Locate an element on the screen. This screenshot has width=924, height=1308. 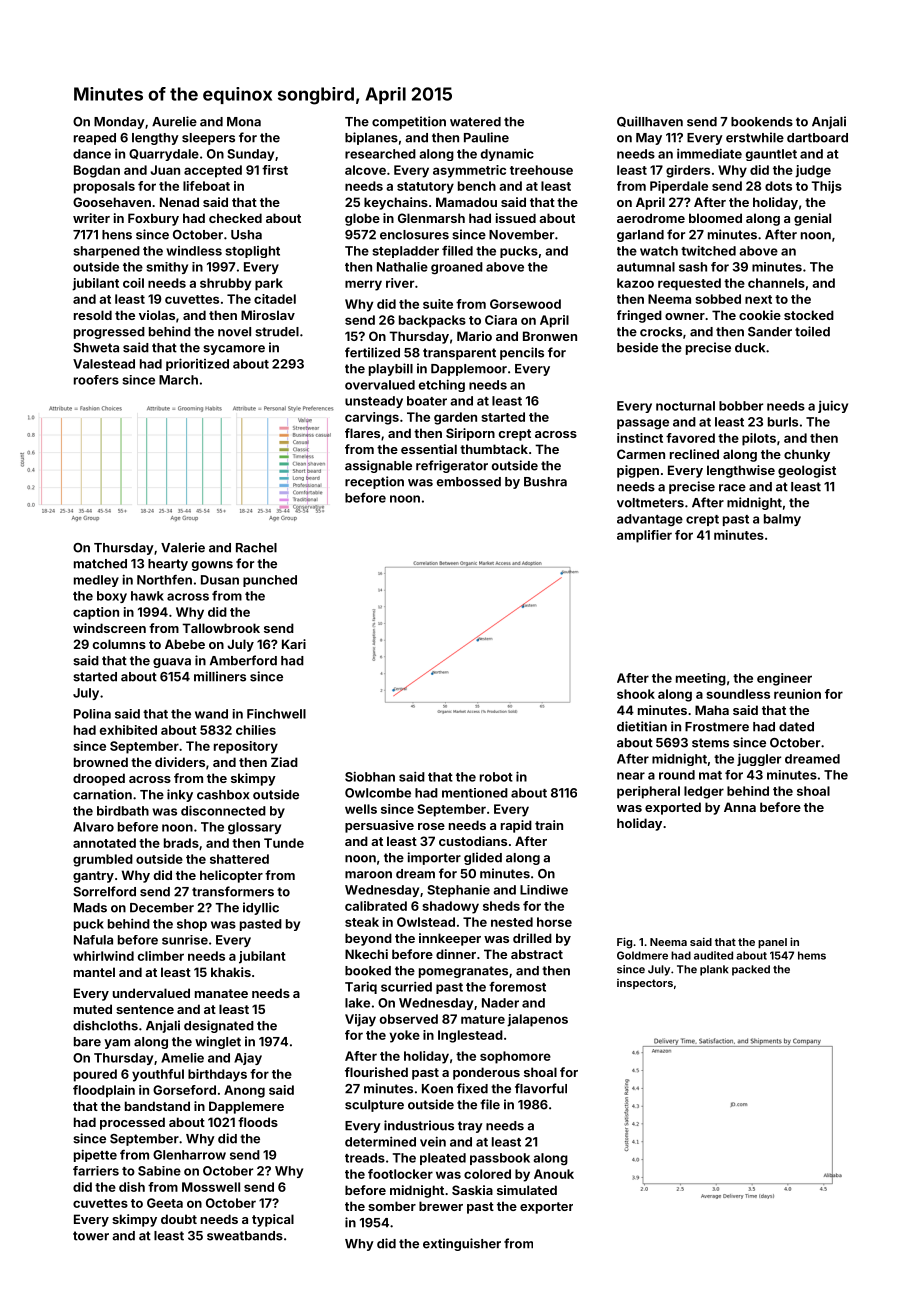
Inglestead is located at coordinates (470, 1036).
